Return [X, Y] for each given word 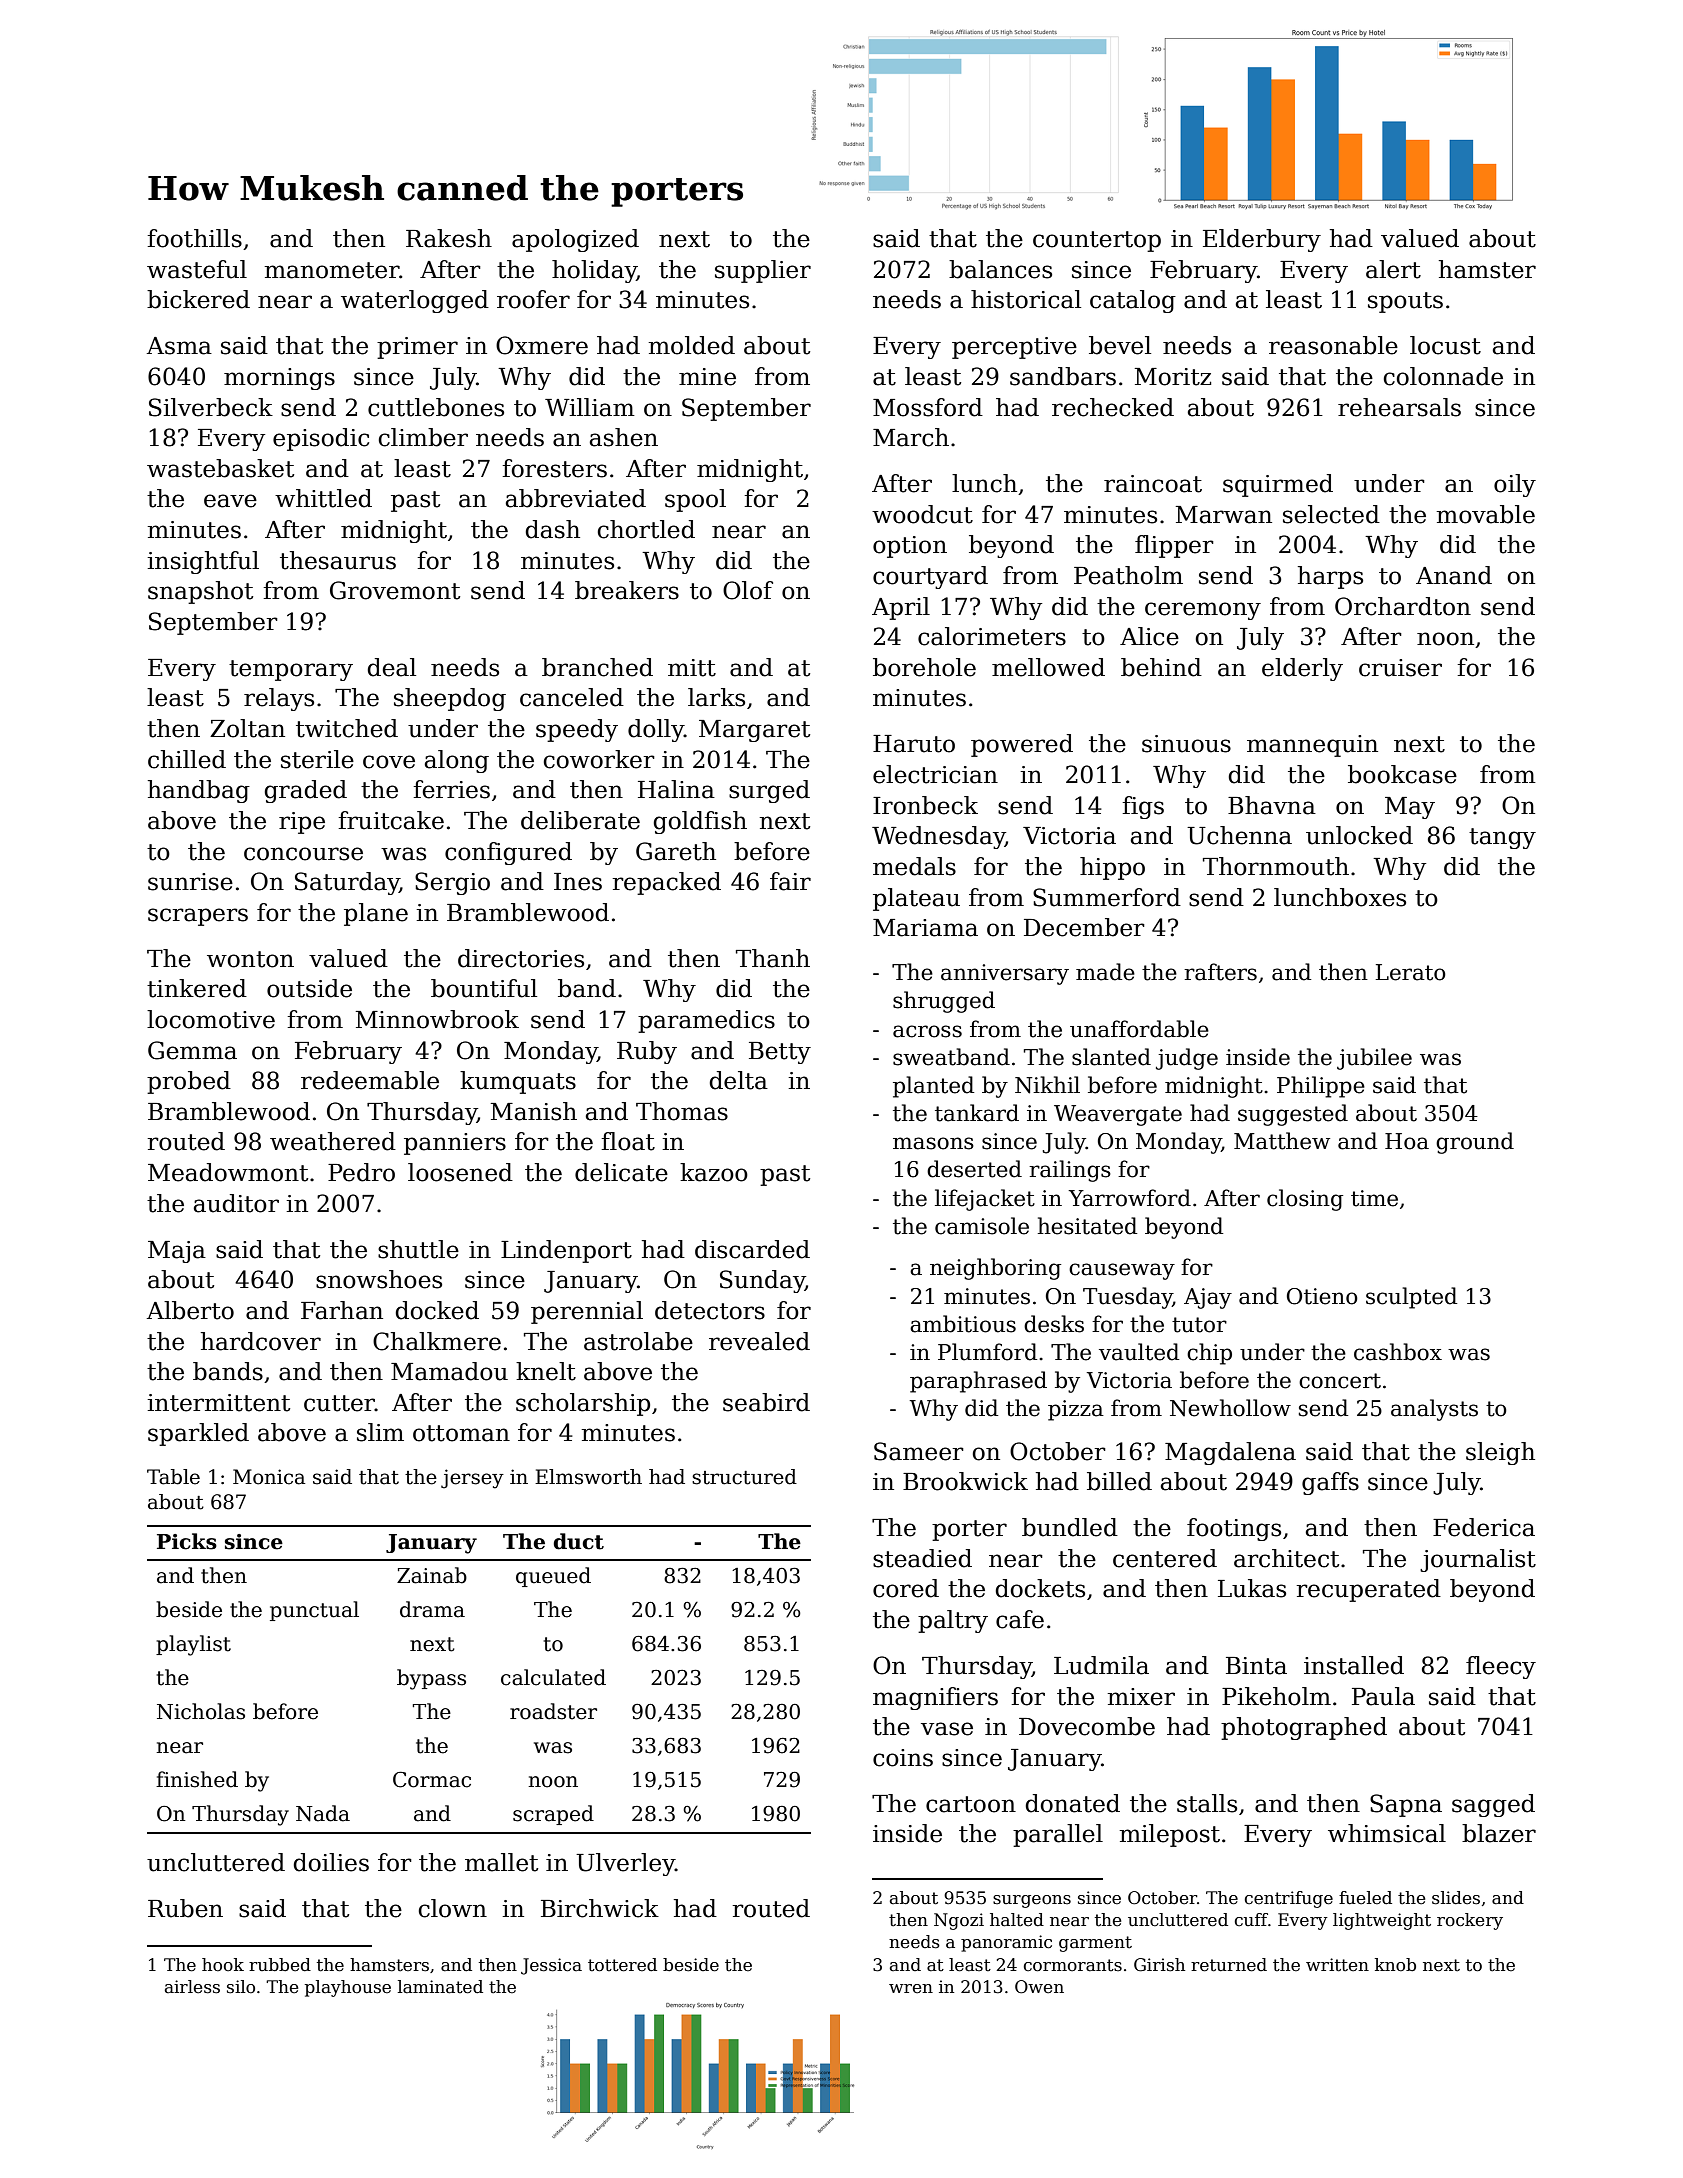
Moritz [1173, 377]
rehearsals [1399, 407]
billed [1119, 1481]
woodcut [922, 514]
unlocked [1359, 835]
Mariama [925, 928]
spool [695, 500]
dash [553, 529]
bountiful [484, 988]
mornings [279, 379]
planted [933, 1087]
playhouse [348, 1988]
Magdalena [1230, 1453]
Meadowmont [228, 1172]
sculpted [1411, 1298]
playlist [193, 1645]
